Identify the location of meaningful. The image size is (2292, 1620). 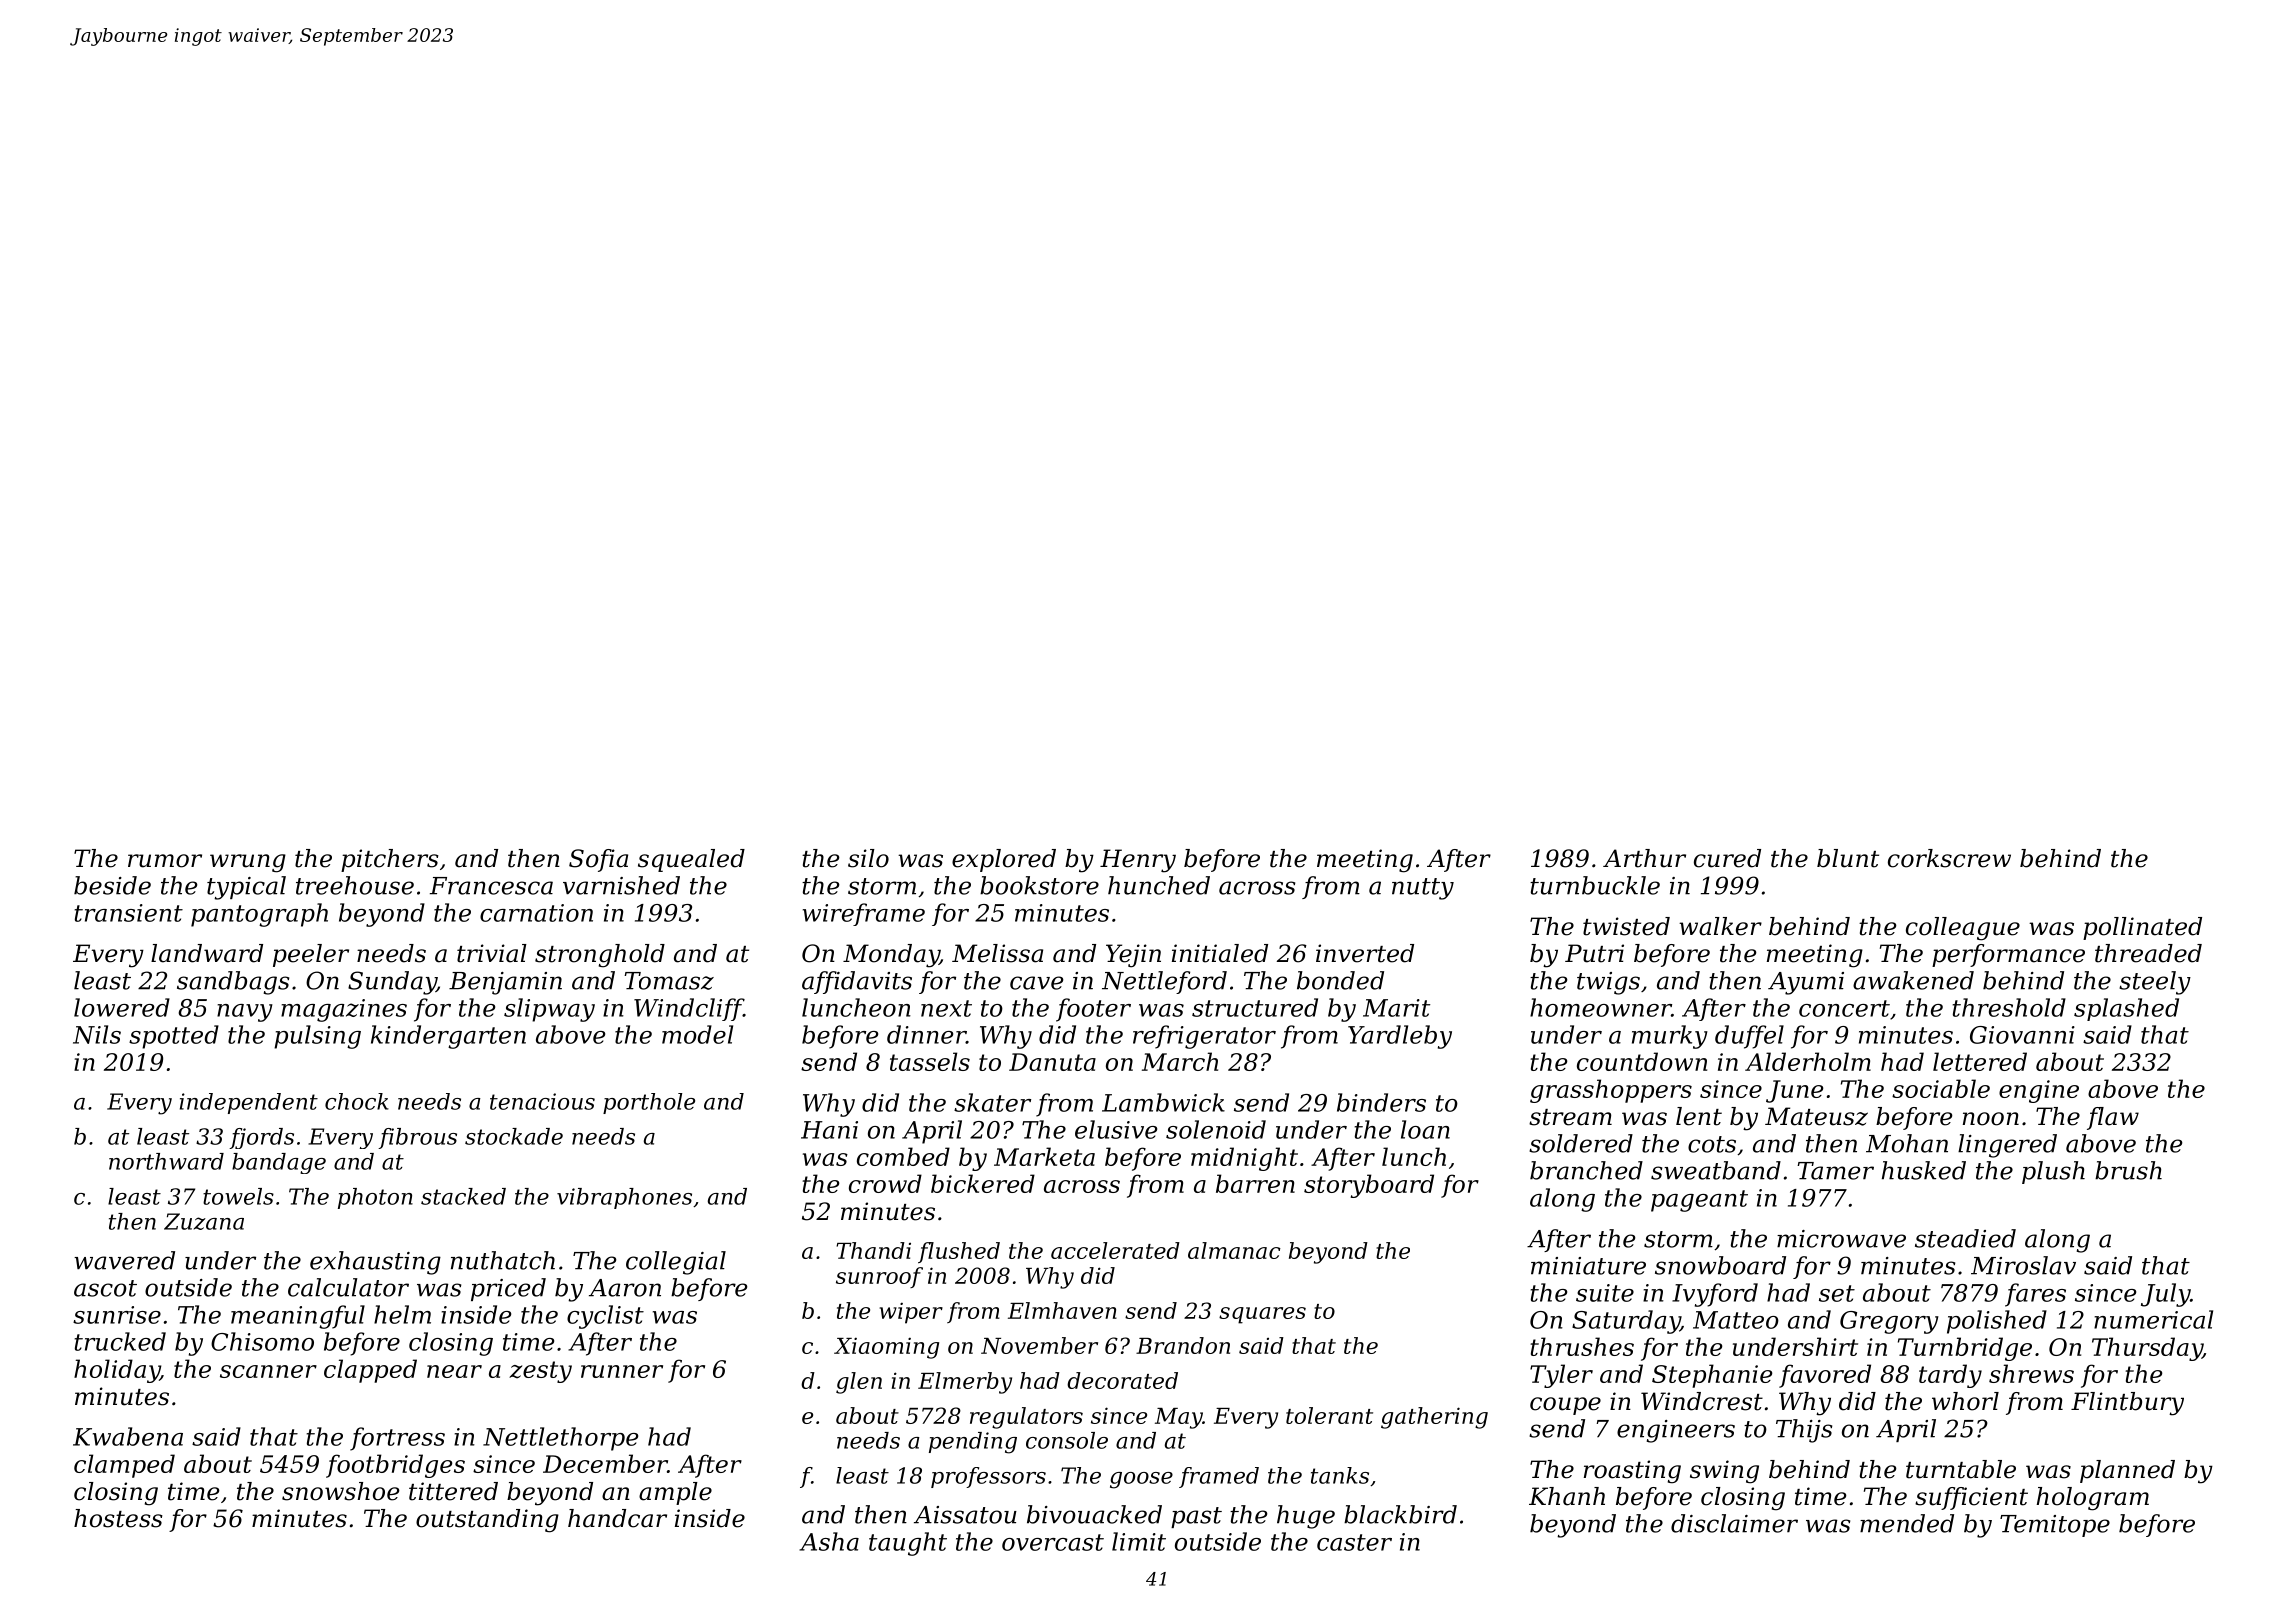
(298, 1317).
